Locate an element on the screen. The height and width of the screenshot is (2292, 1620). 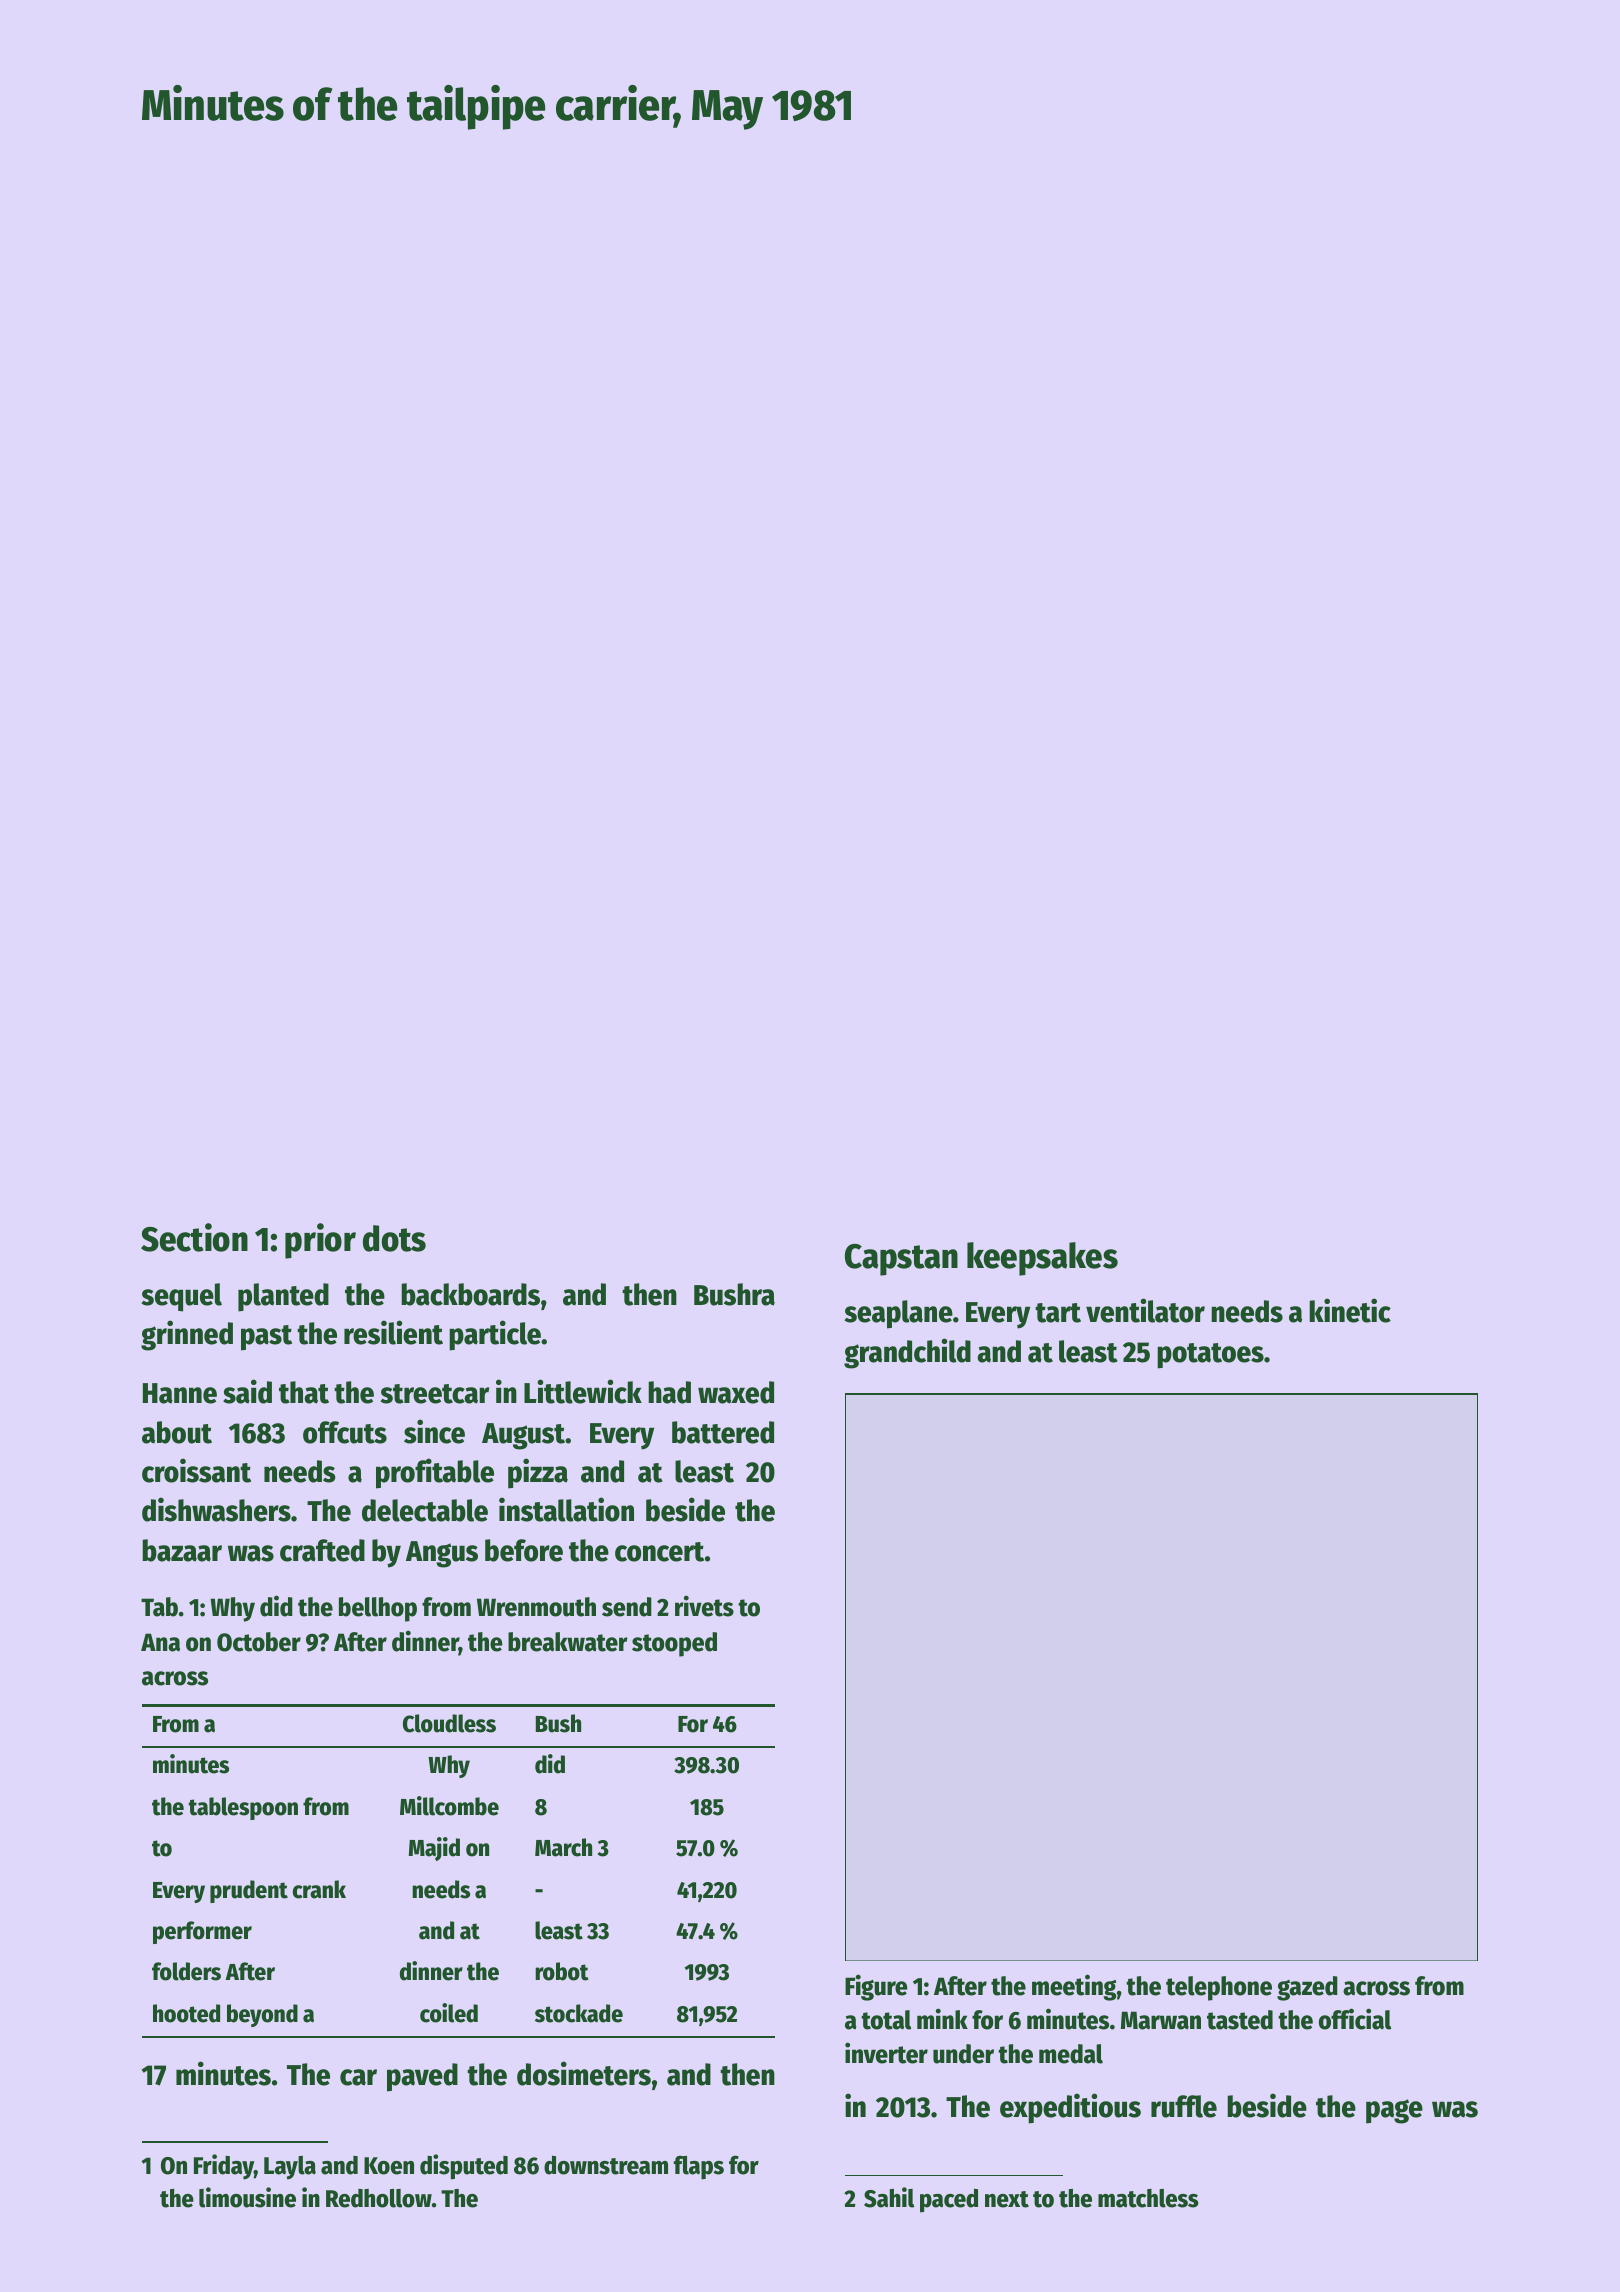
March is located at coordinates (563, 1847).
